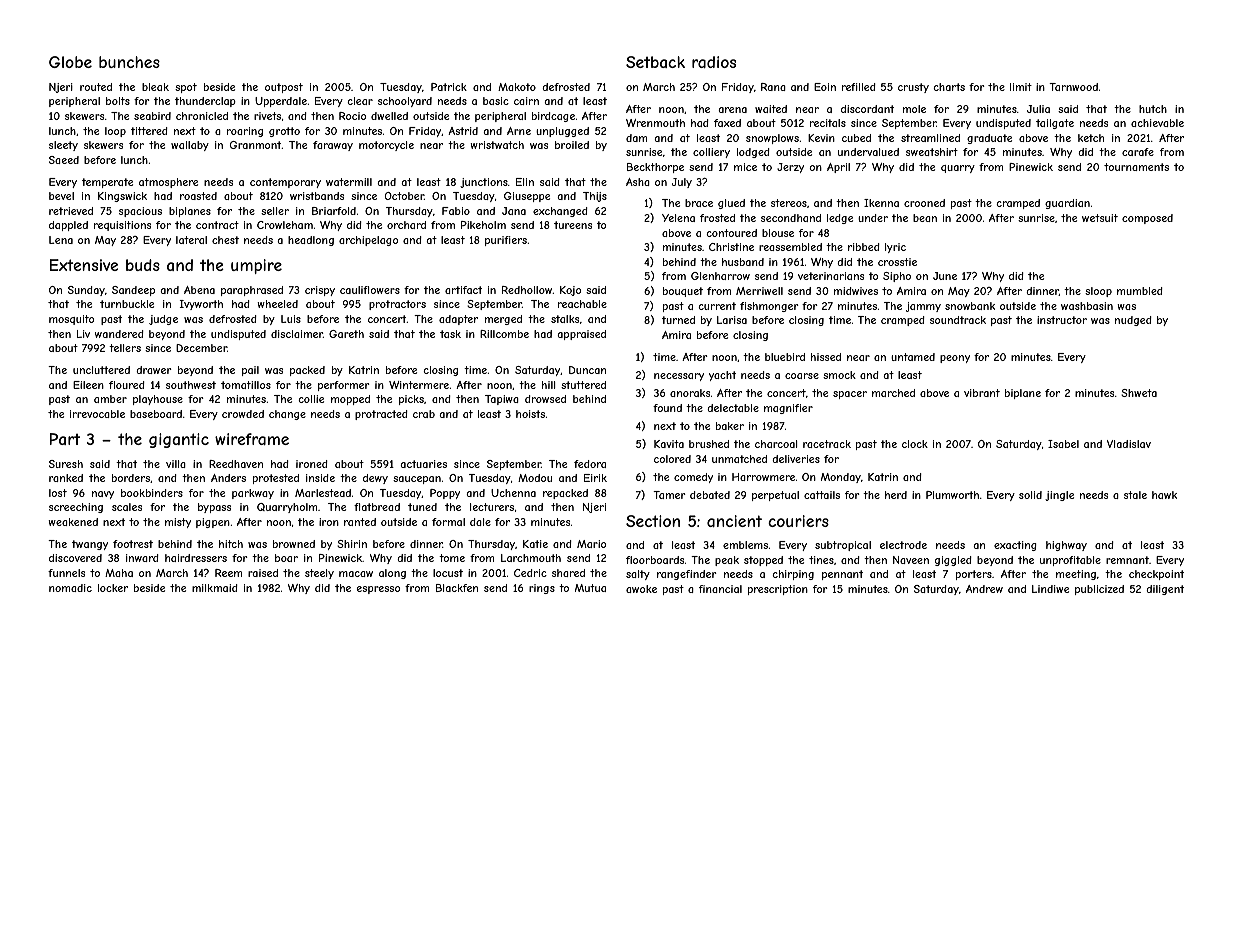 The width and height of the screenshot is (1233, 952). I want to click on Setback, so click(655, 62).
